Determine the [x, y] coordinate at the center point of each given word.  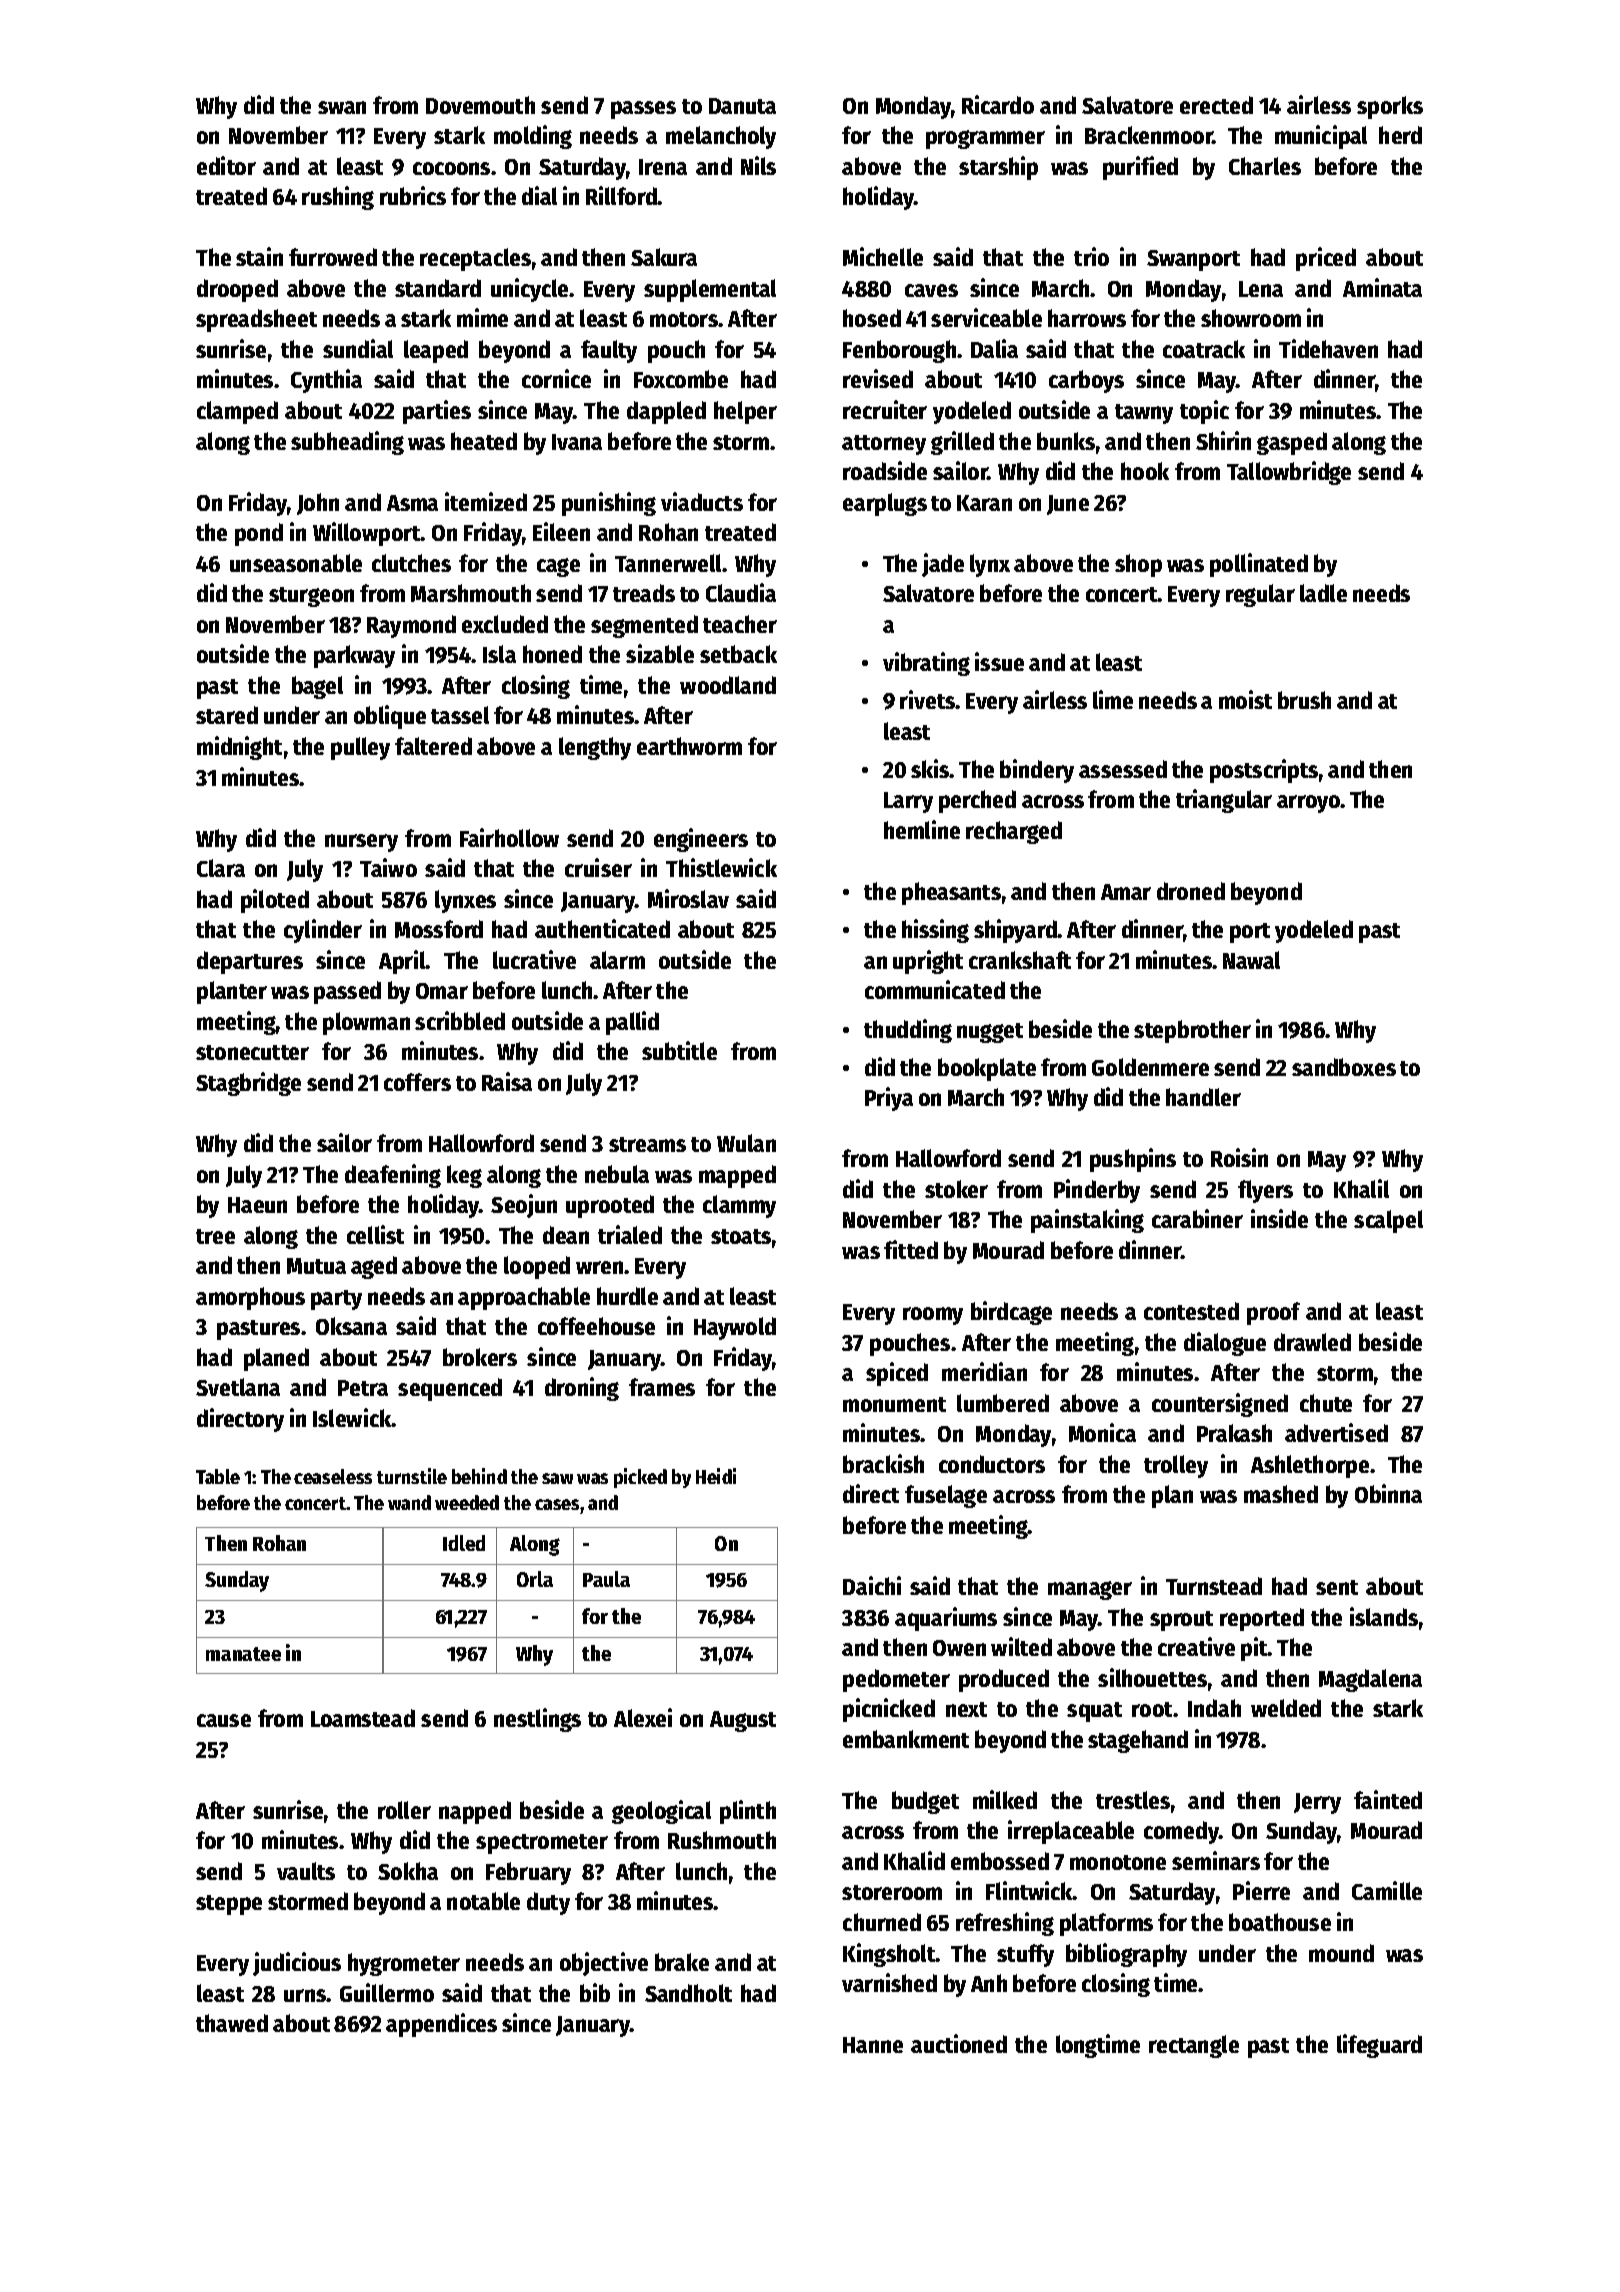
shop [1138, 565]
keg [464, 1176]
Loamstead [363, 1718]
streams [647, 1144]
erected [1216, 105]
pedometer [896, 1680]
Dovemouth [480, 105]
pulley [360, 748]
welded [1286, 1708]
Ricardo [998, 104]
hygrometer [404, 1964]
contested [1191, 1311]
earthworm [689, 746]
